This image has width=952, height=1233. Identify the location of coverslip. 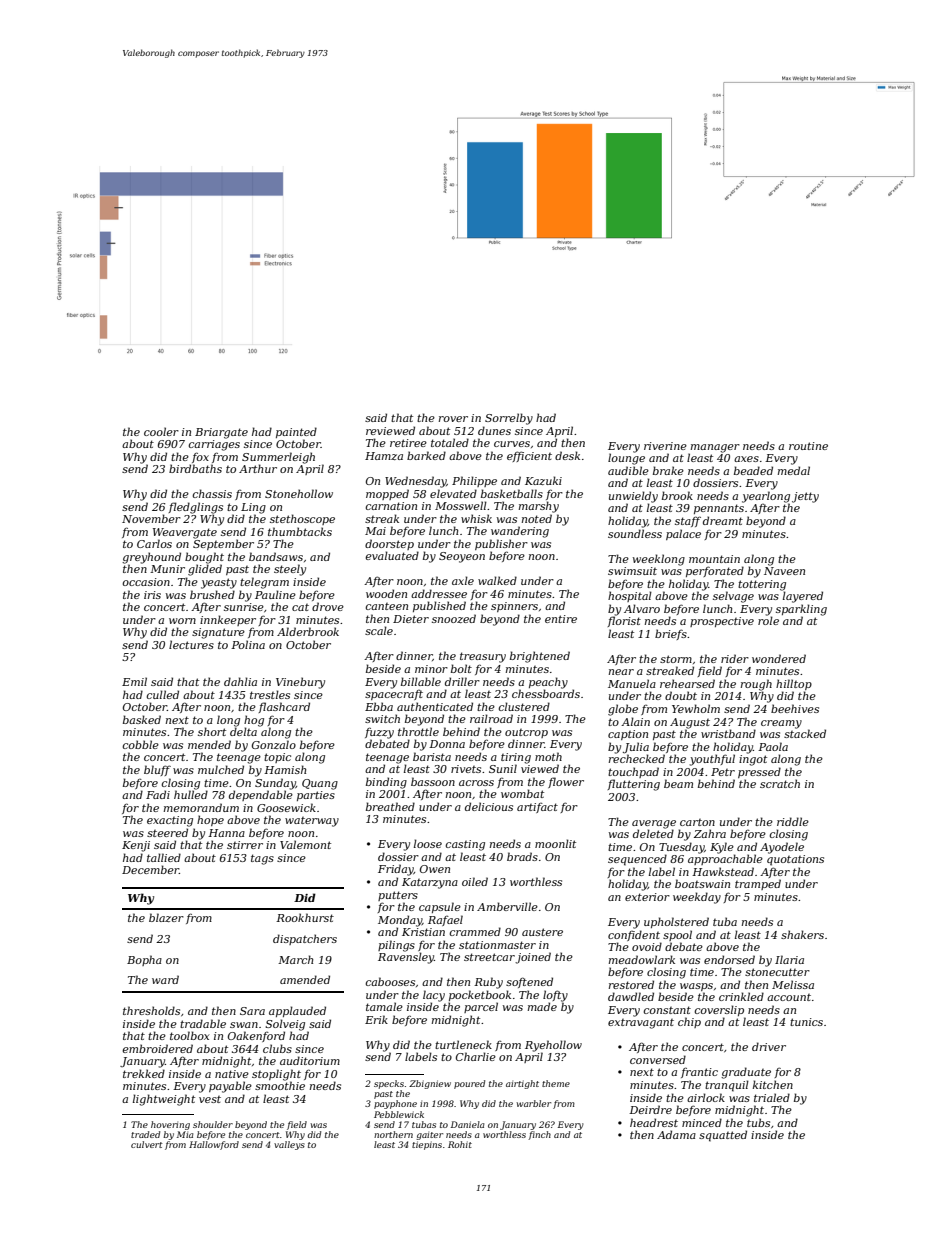
(719, 1010).
